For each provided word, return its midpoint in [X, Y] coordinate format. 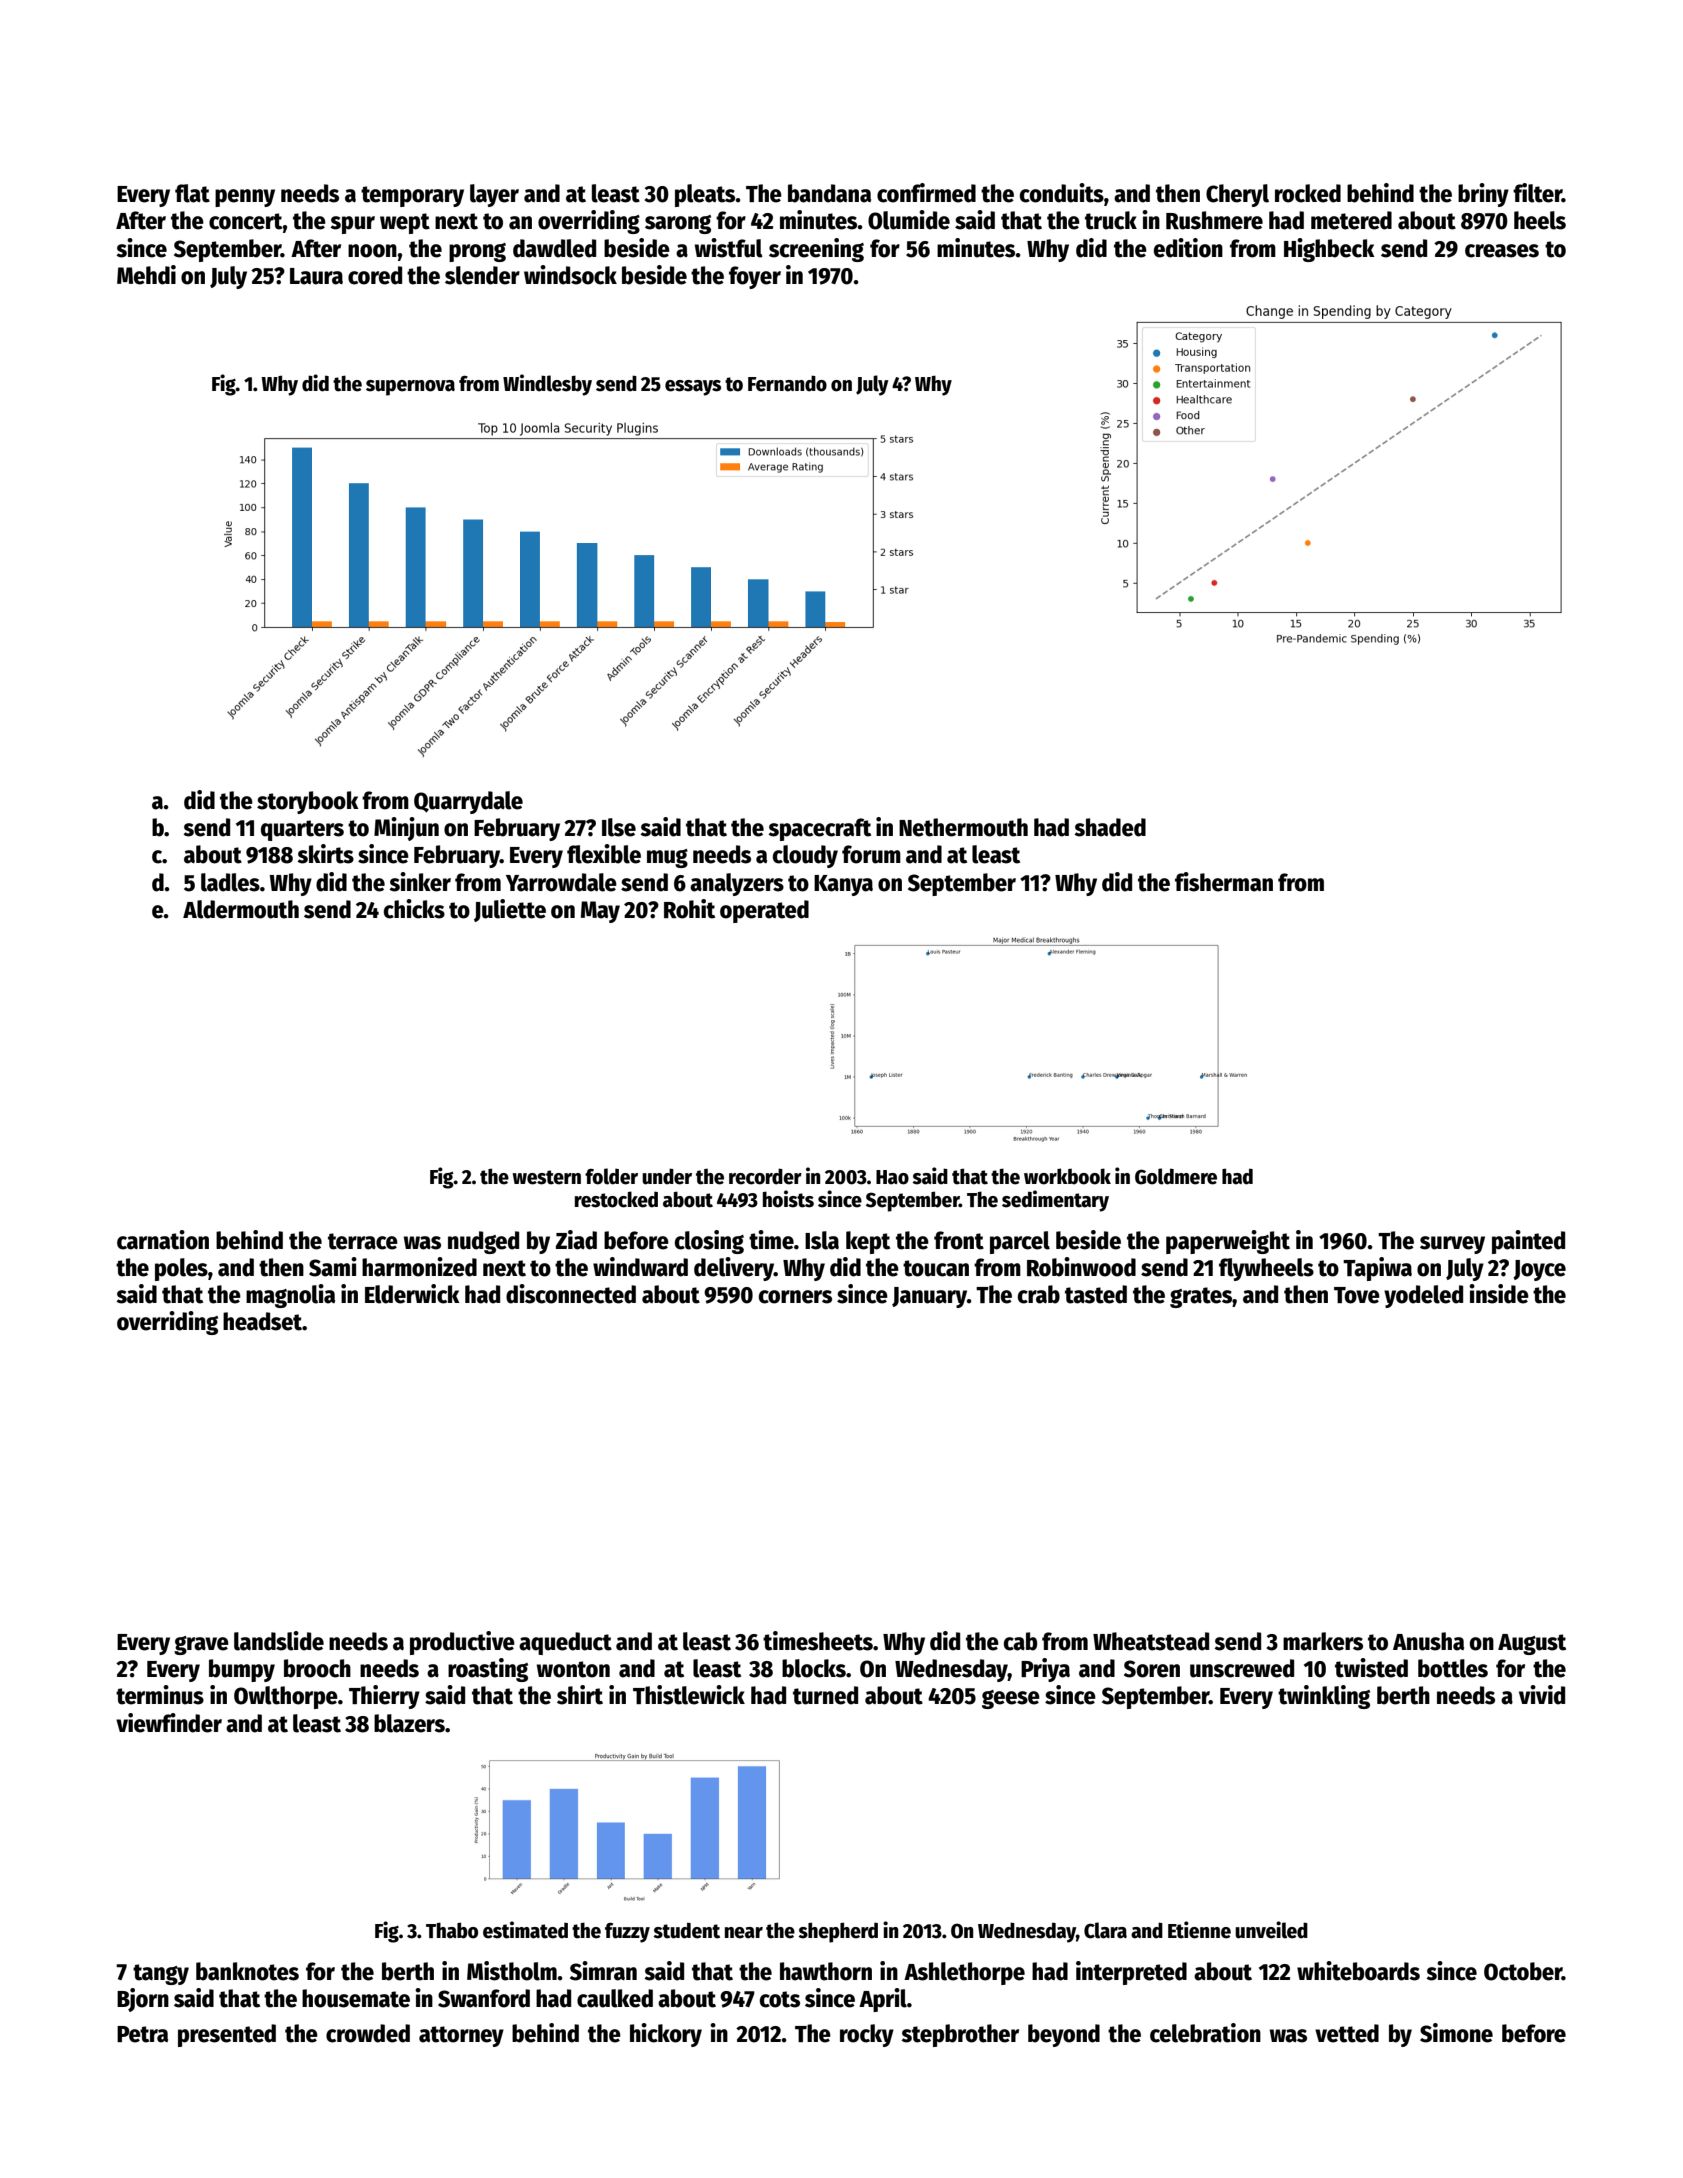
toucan [936, 1268]
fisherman [1224, 882]
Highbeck [1329, 250]
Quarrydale [468, 802]
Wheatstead [1151, 1641]
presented [227, 2035]
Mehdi [146, 275]
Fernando [787, 383]
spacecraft [819, 829]
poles [181, 1269]
